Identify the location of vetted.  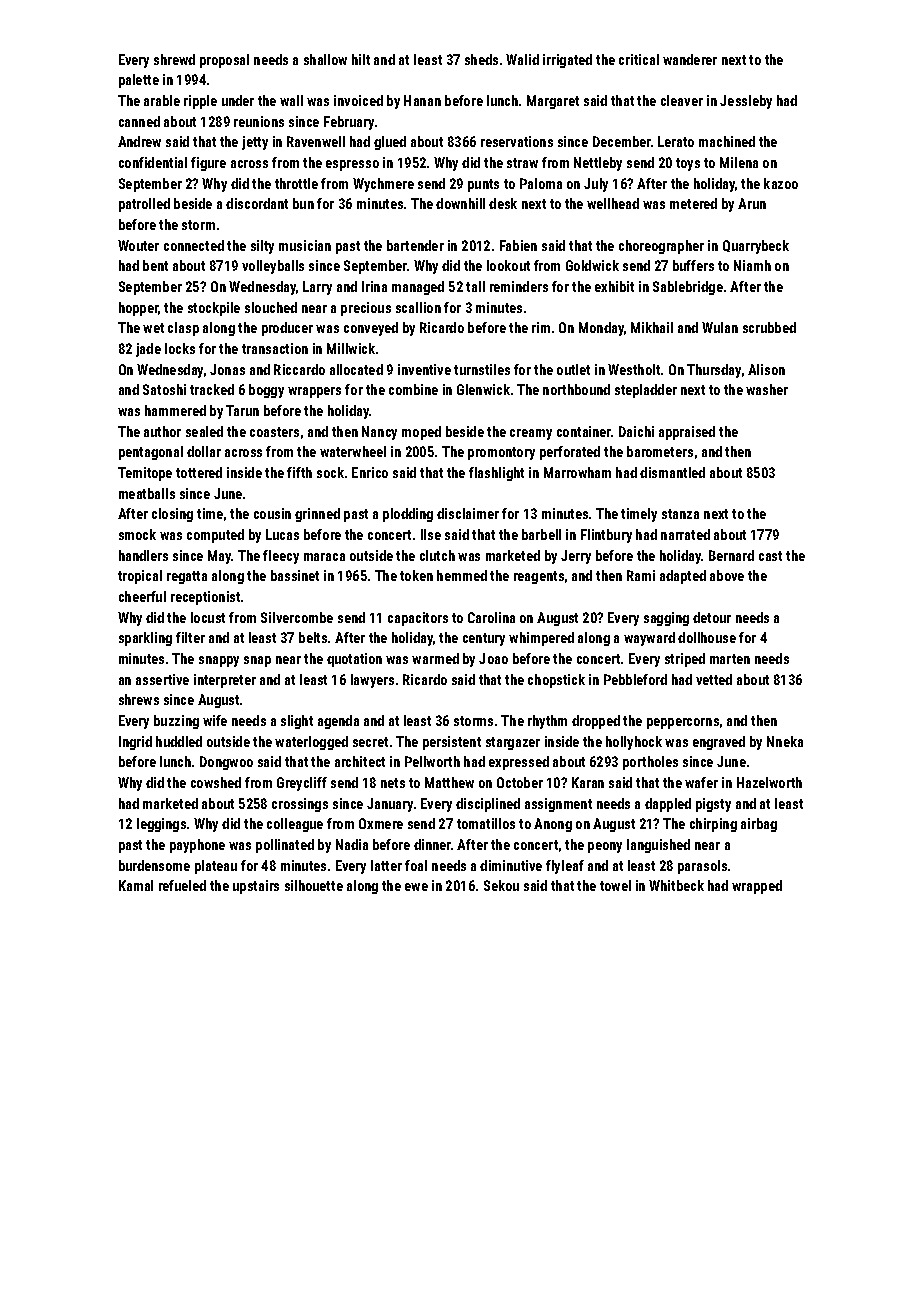
(714, 679).
